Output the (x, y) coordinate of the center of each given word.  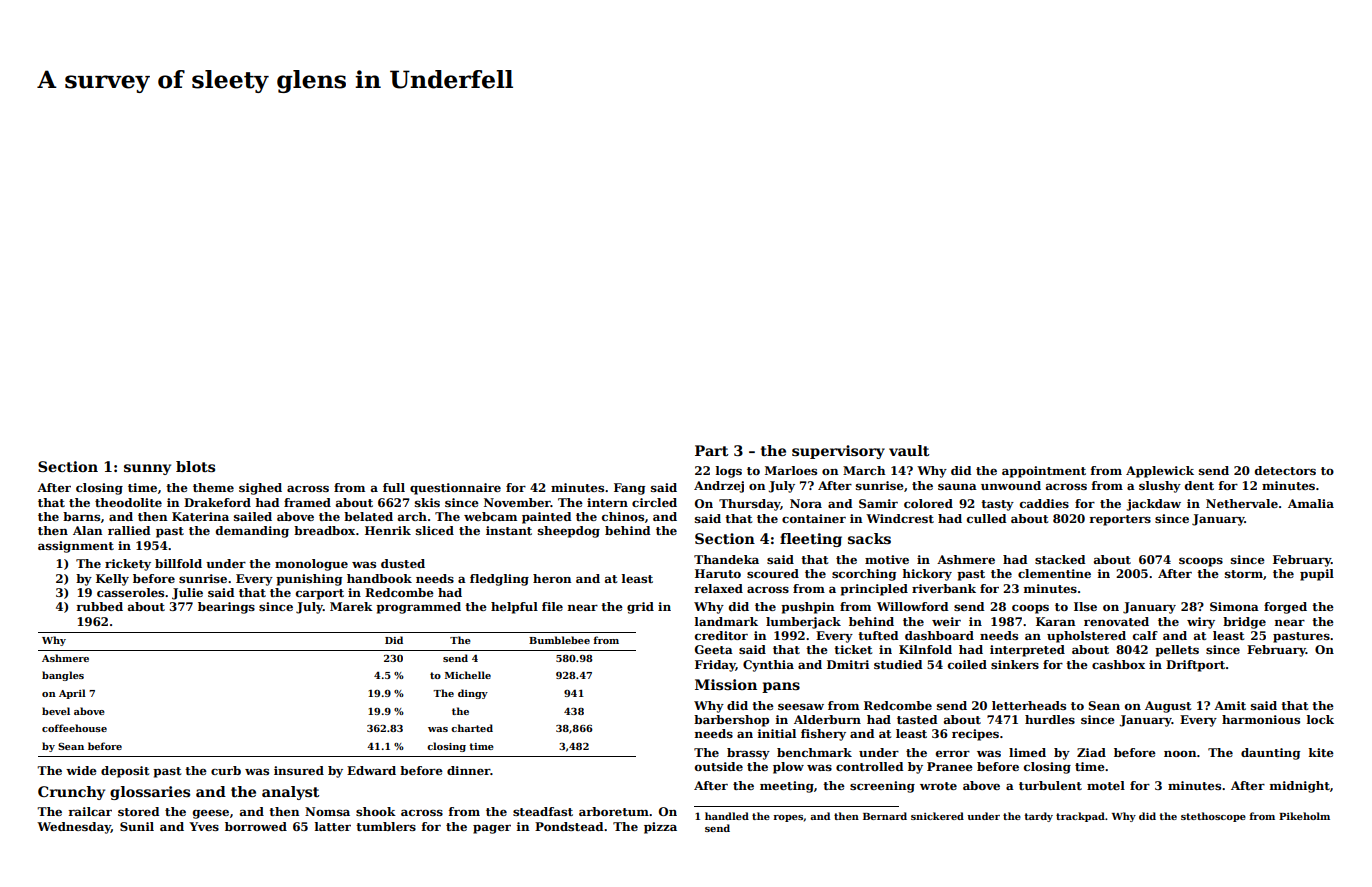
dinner (468, 770)
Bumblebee (559, 640)
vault (909, 450)
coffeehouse (74, 728)
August (1168, 707)
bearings (226, 608)
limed (1027, 752)
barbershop (731, 721)
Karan (1056, 621)
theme (213, 487)
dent (1199, 485)
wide (81, 770)
